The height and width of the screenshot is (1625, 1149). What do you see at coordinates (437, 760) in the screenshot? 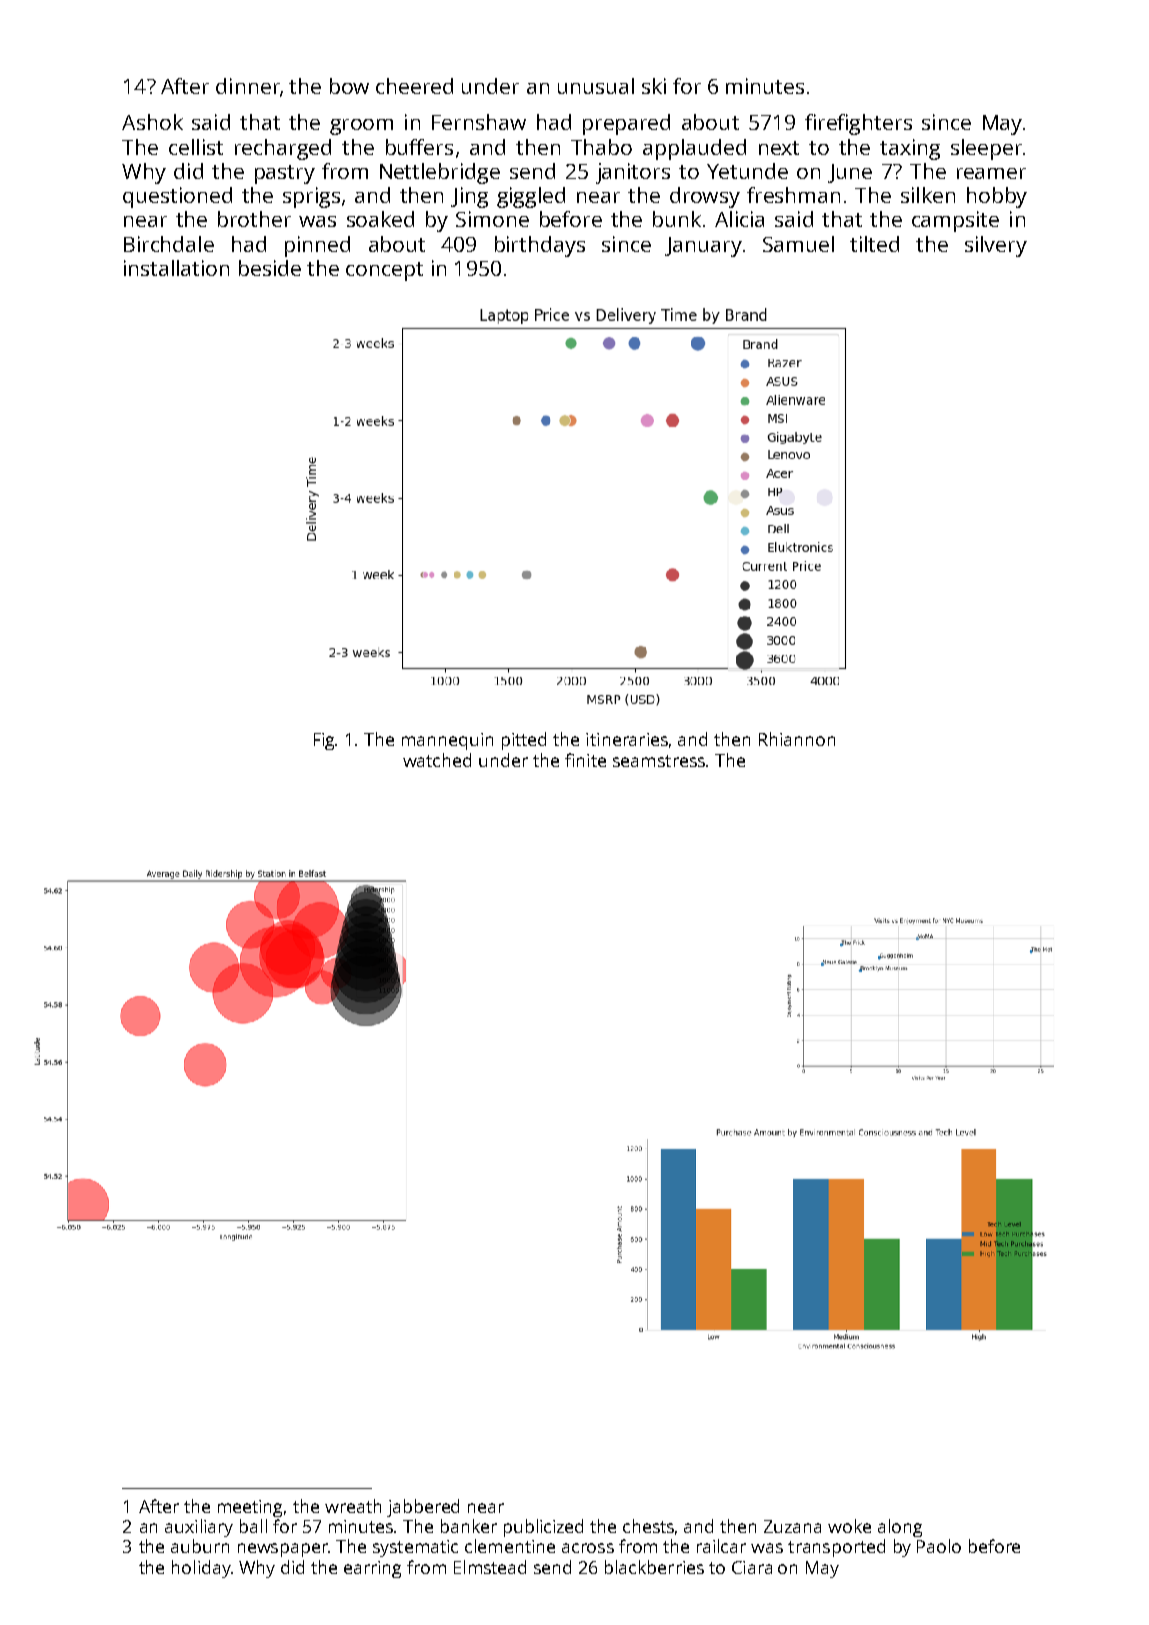
I see `watched` at bounding box center [437, 760].
